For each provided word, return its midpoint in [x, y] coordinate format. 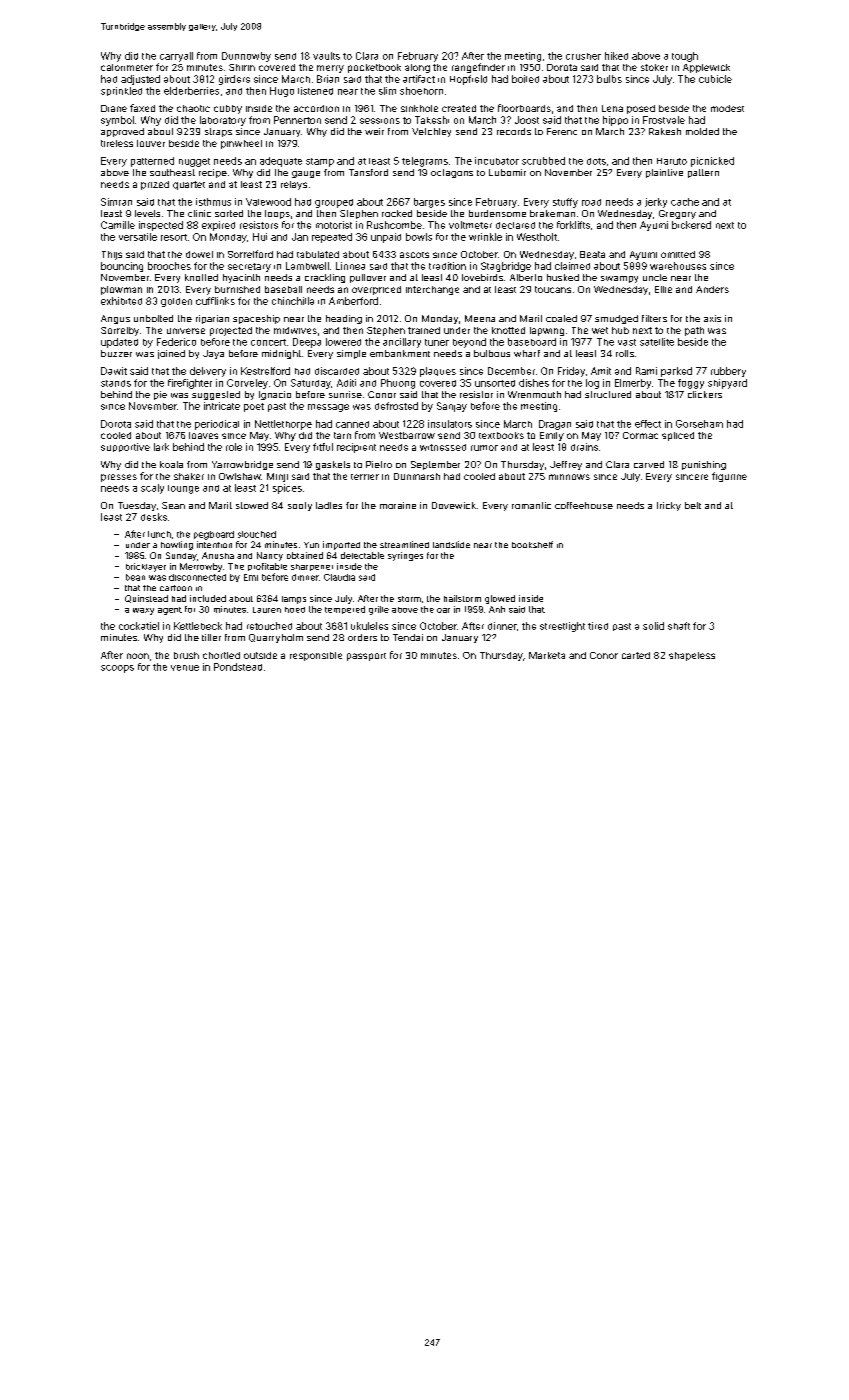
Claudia [339, 577]
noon [138, 656]
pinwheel [241, 144]
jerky [656, 203]
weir [374, 131]
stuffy [565, 203]
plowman [121, 290]
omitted [678, 254]
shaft [679, 626]
